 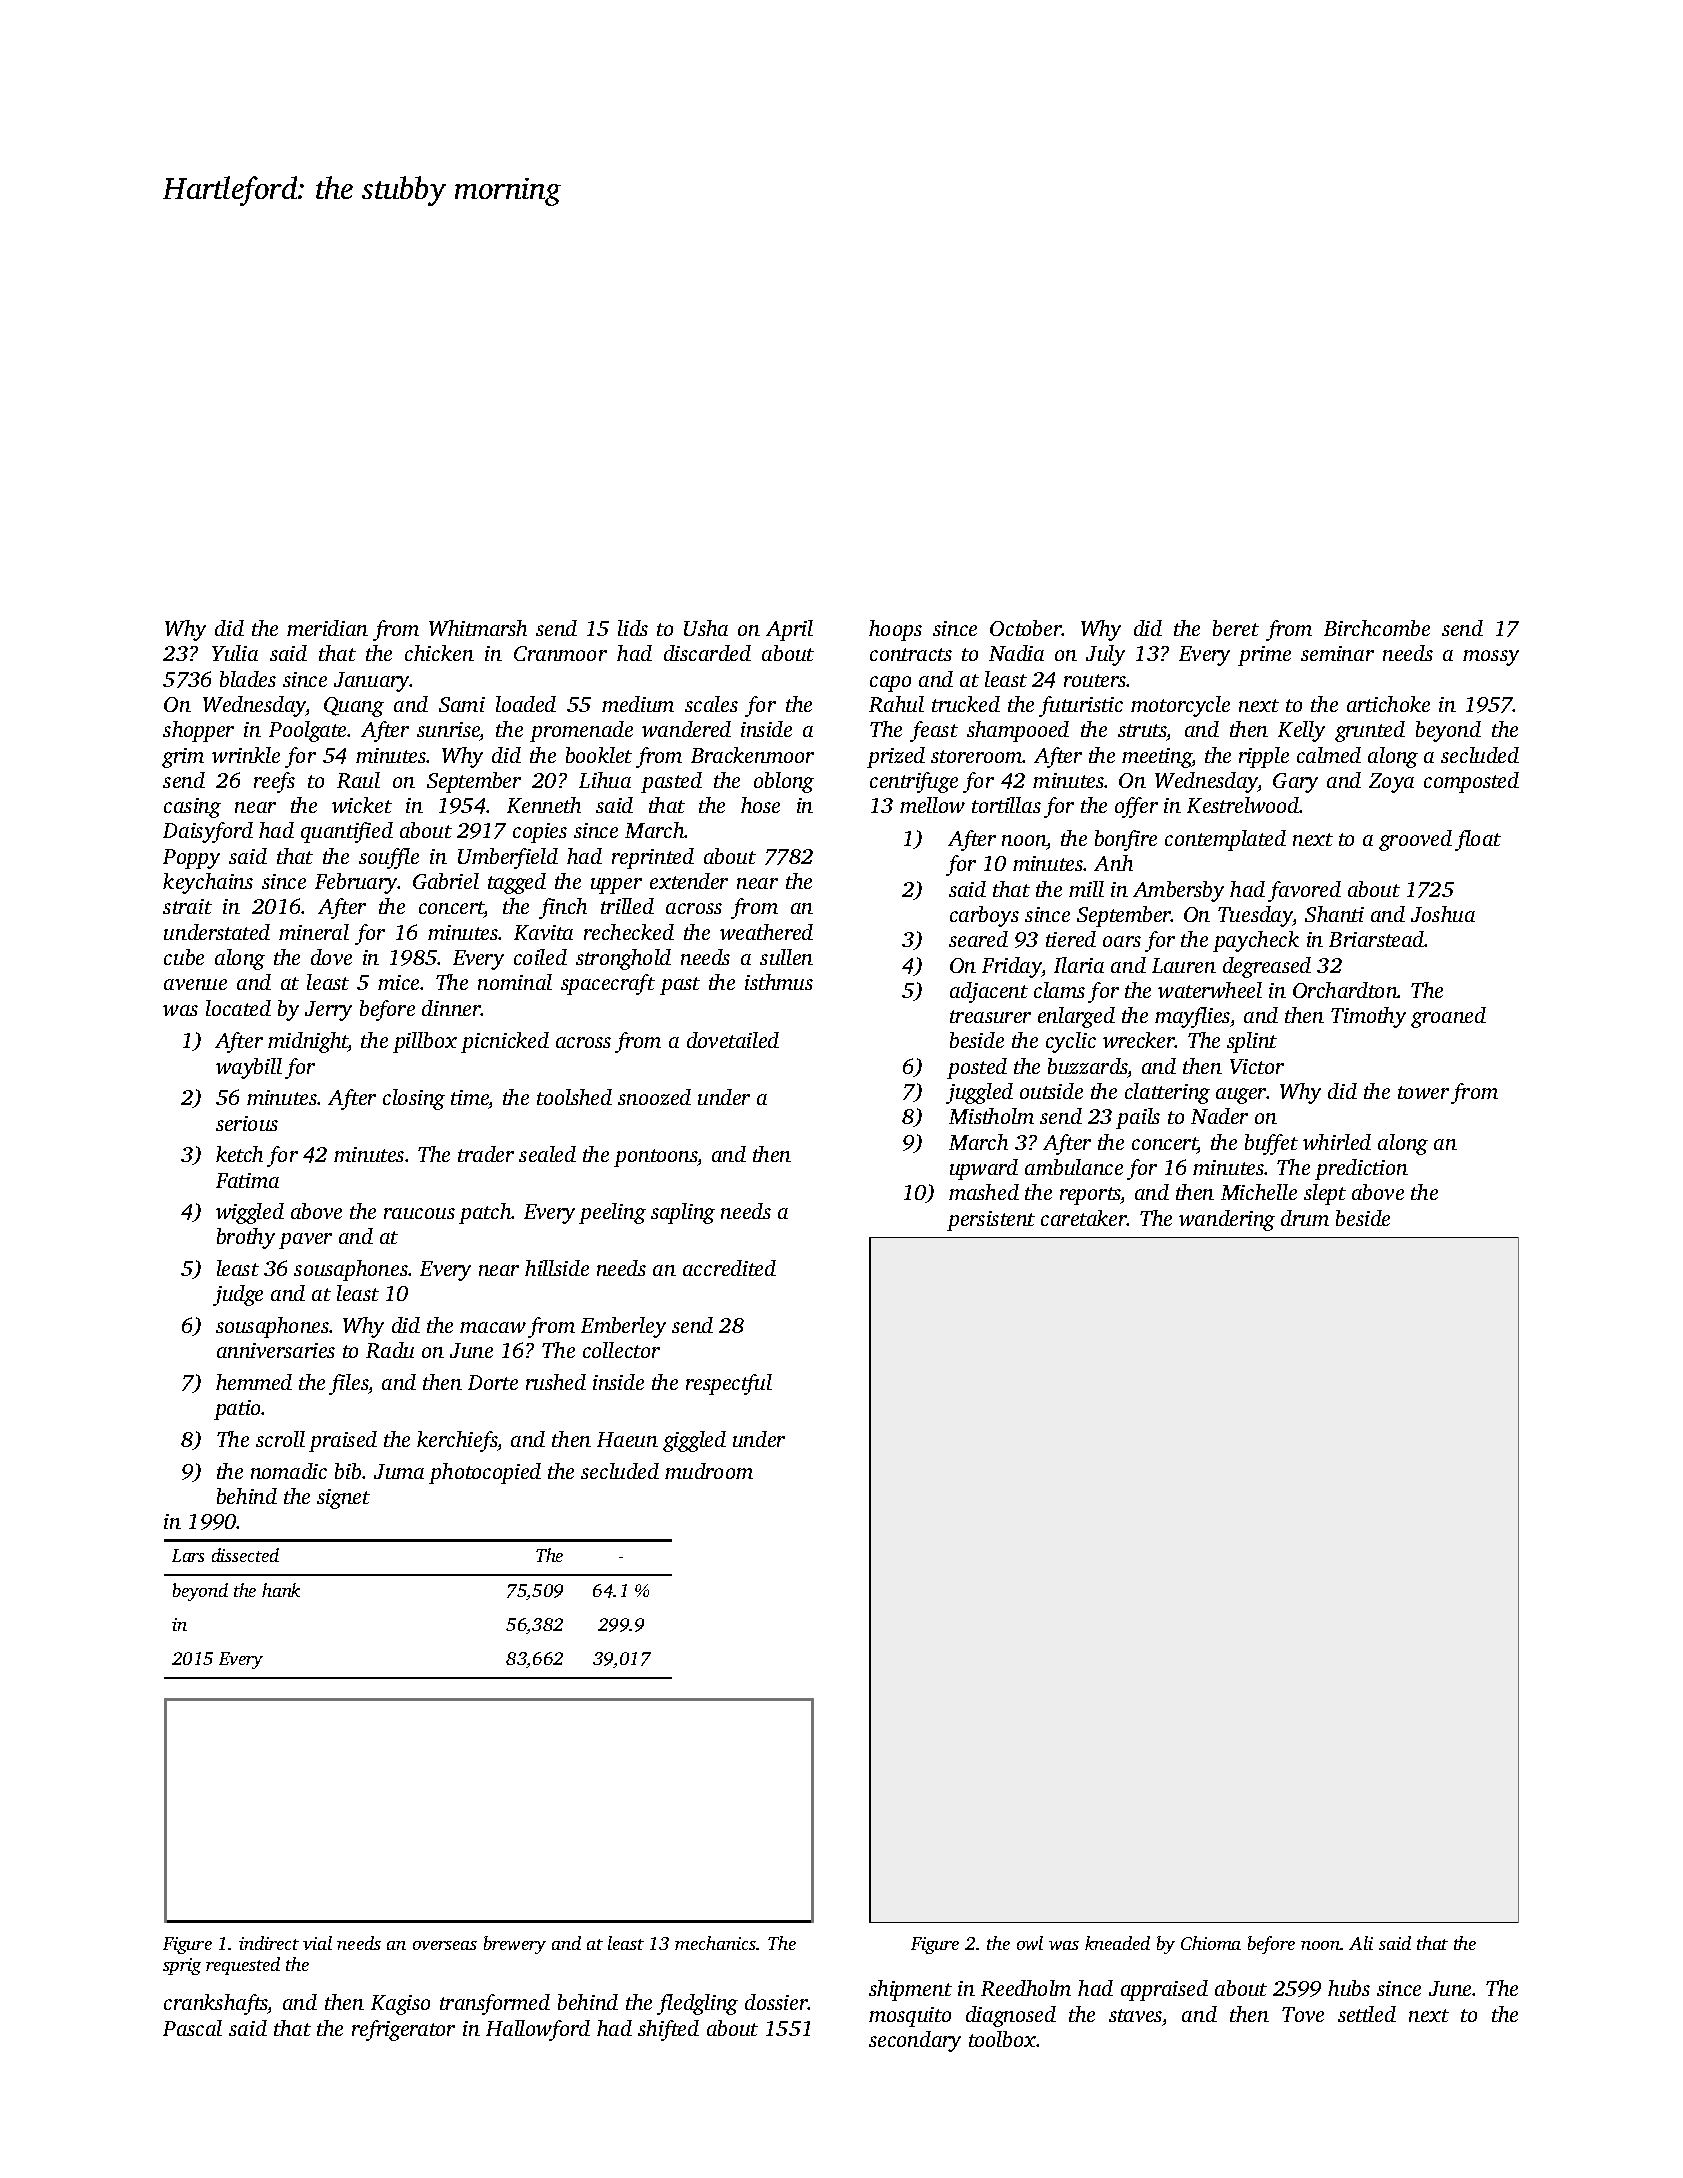 I want to click on drum, so click(x=1305, y=1218).
